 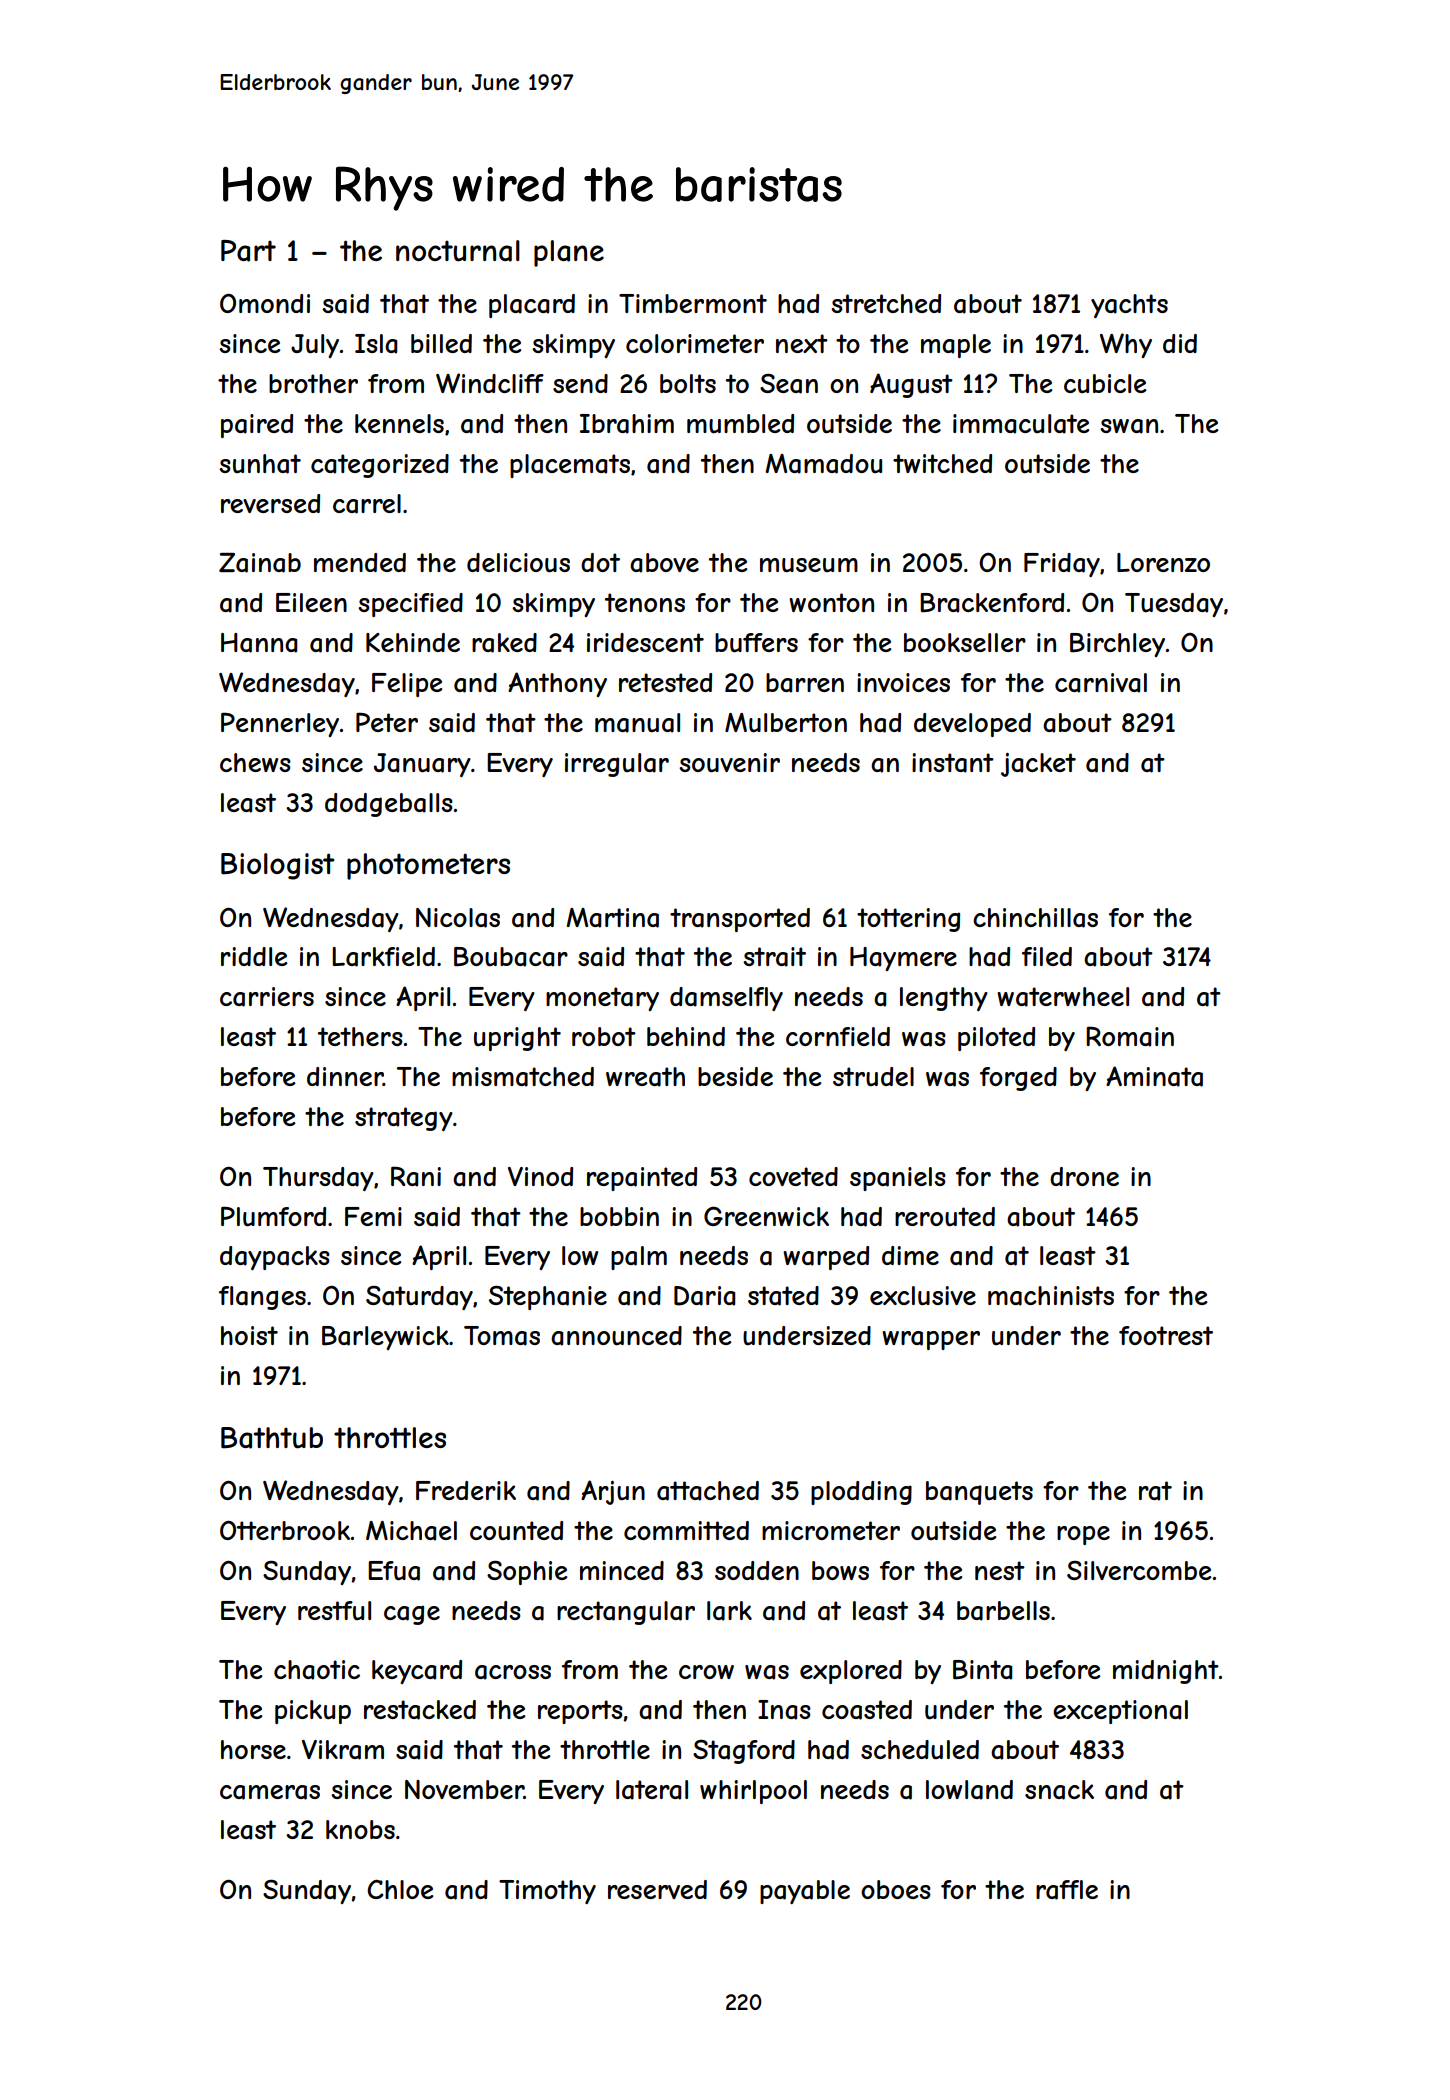 I want to click on Chloe, so click(x=400, y=1889).
